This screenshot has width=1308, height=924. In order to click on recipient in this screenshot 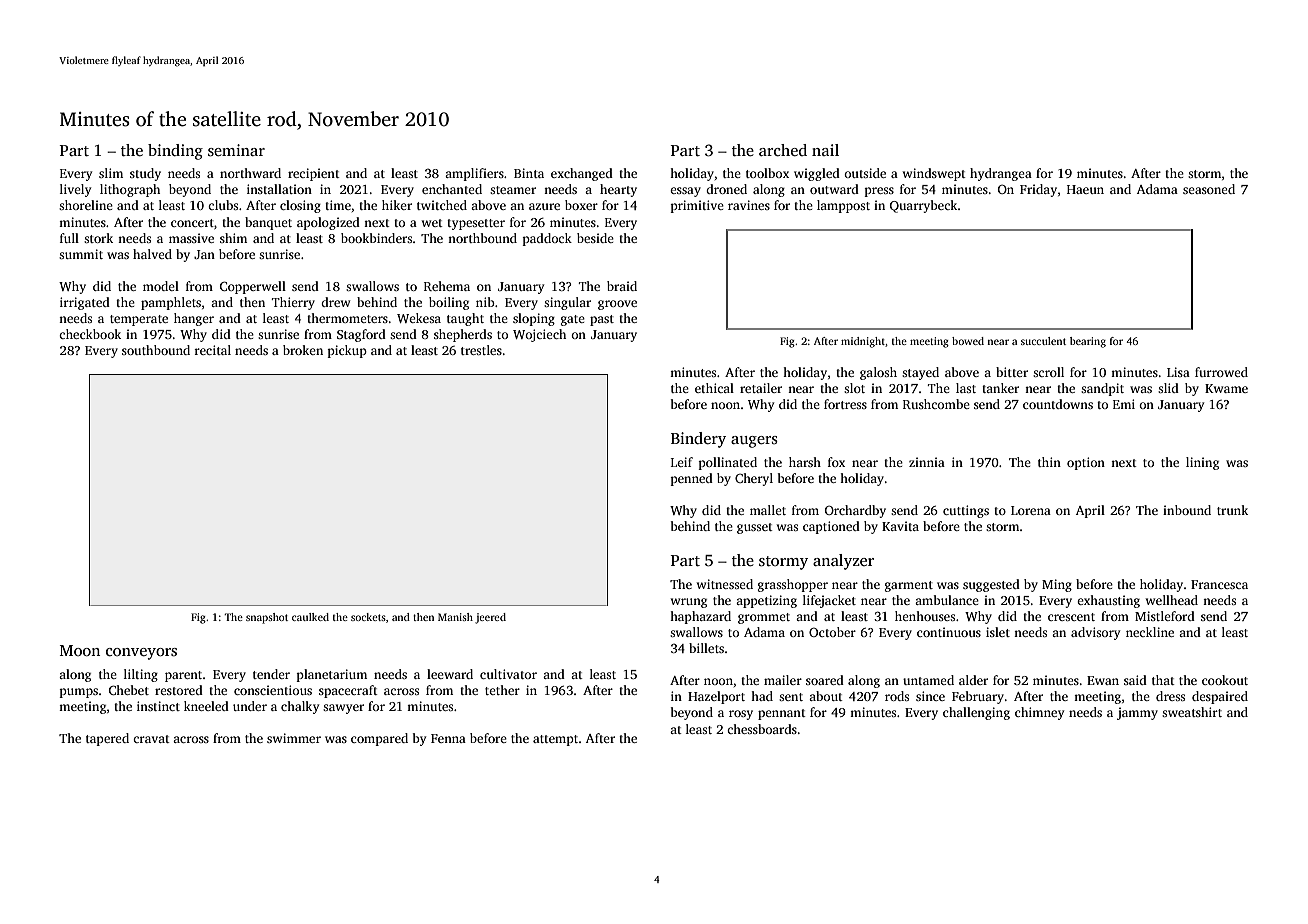, I will do `click(314, 174)`.
